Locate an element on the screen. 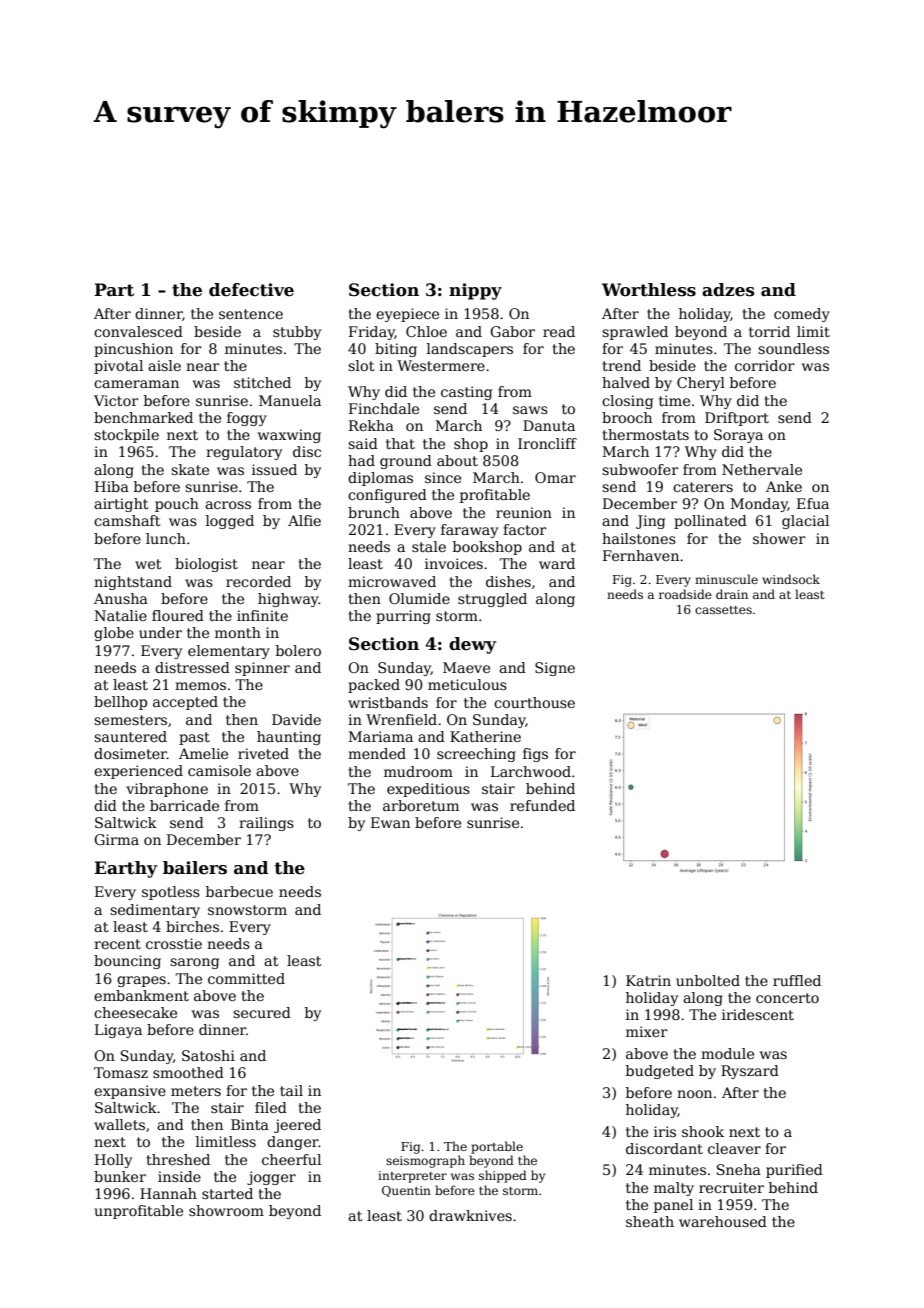  Binta is located at coordinates (250, 1124).
